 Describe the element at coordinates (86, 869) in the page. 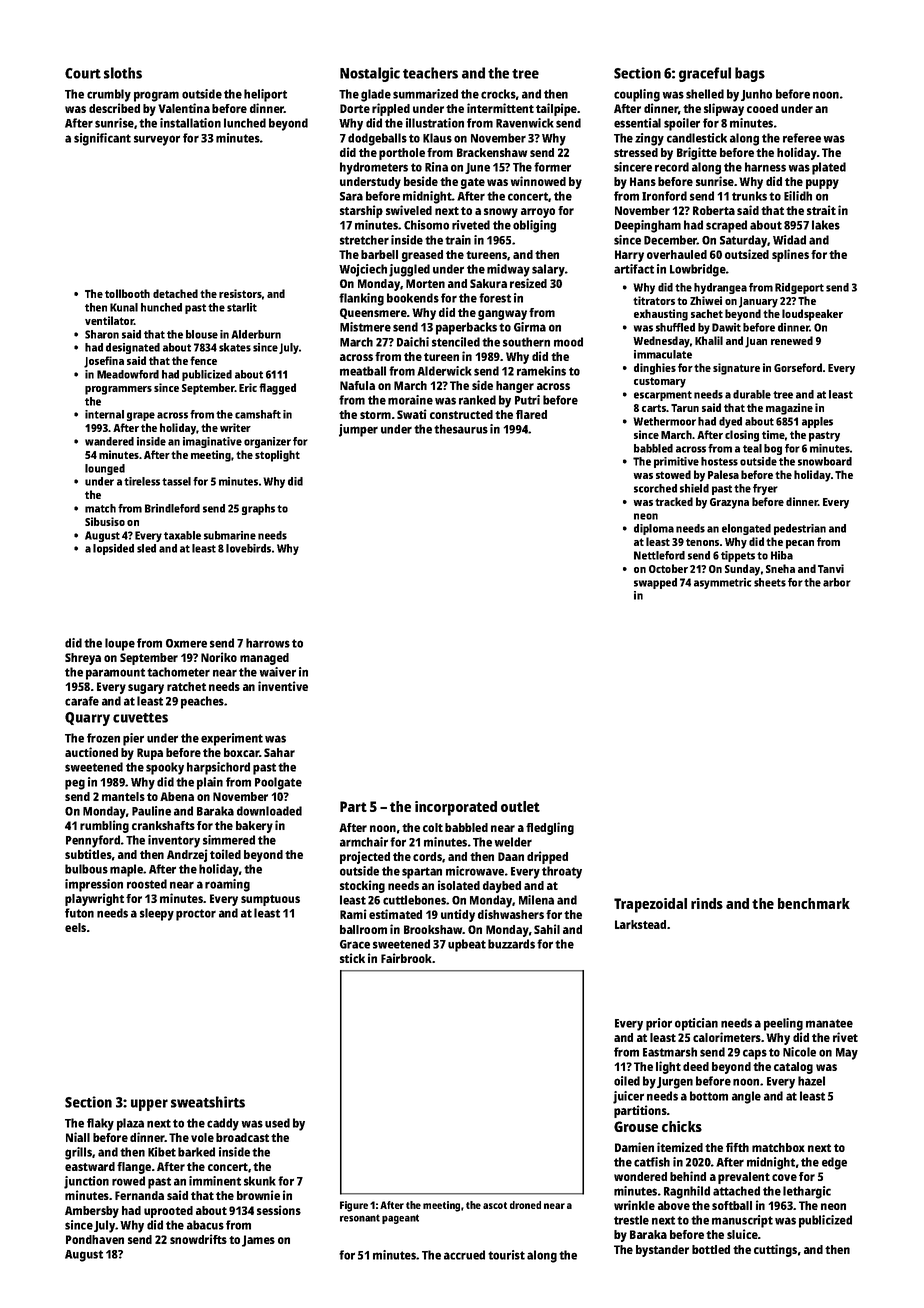

I see `bulbous` at that location.
